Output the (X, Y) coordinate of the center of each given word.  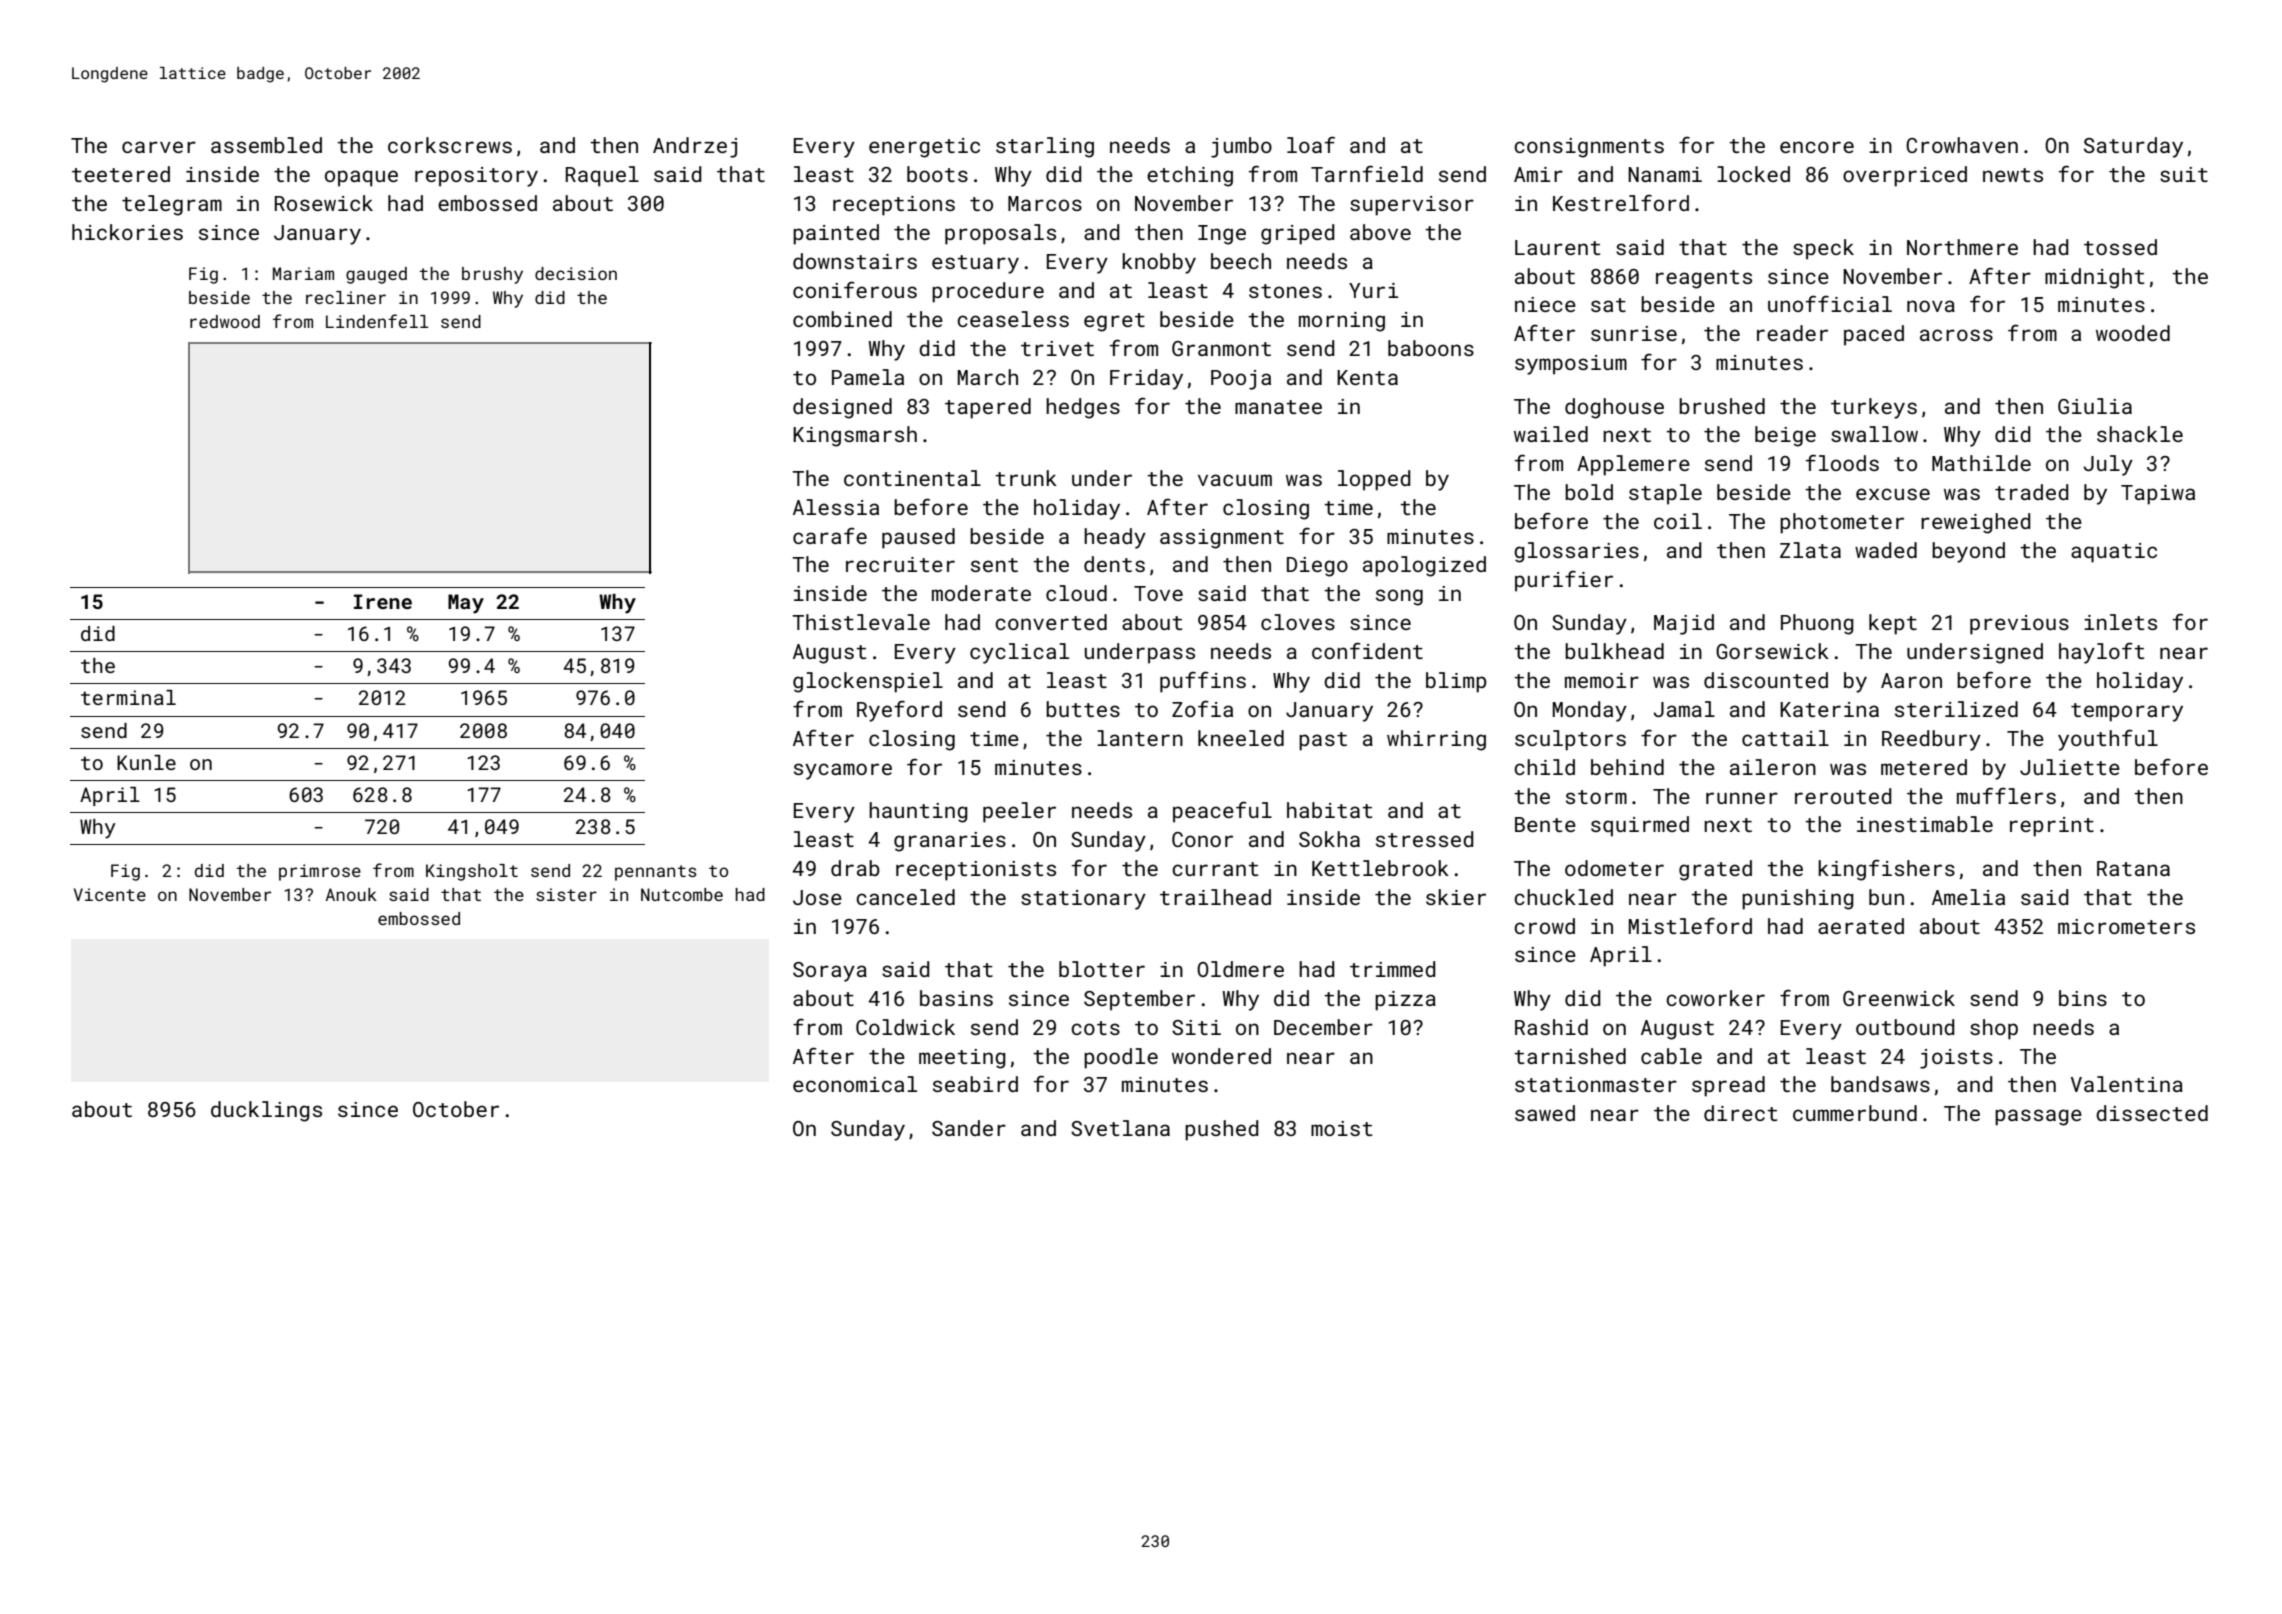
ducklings (266, 1111)
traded (2031, 492)
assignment (1222, 539)
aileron (1773, 767)
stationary (1083, 900)
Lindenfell (377, 321)
